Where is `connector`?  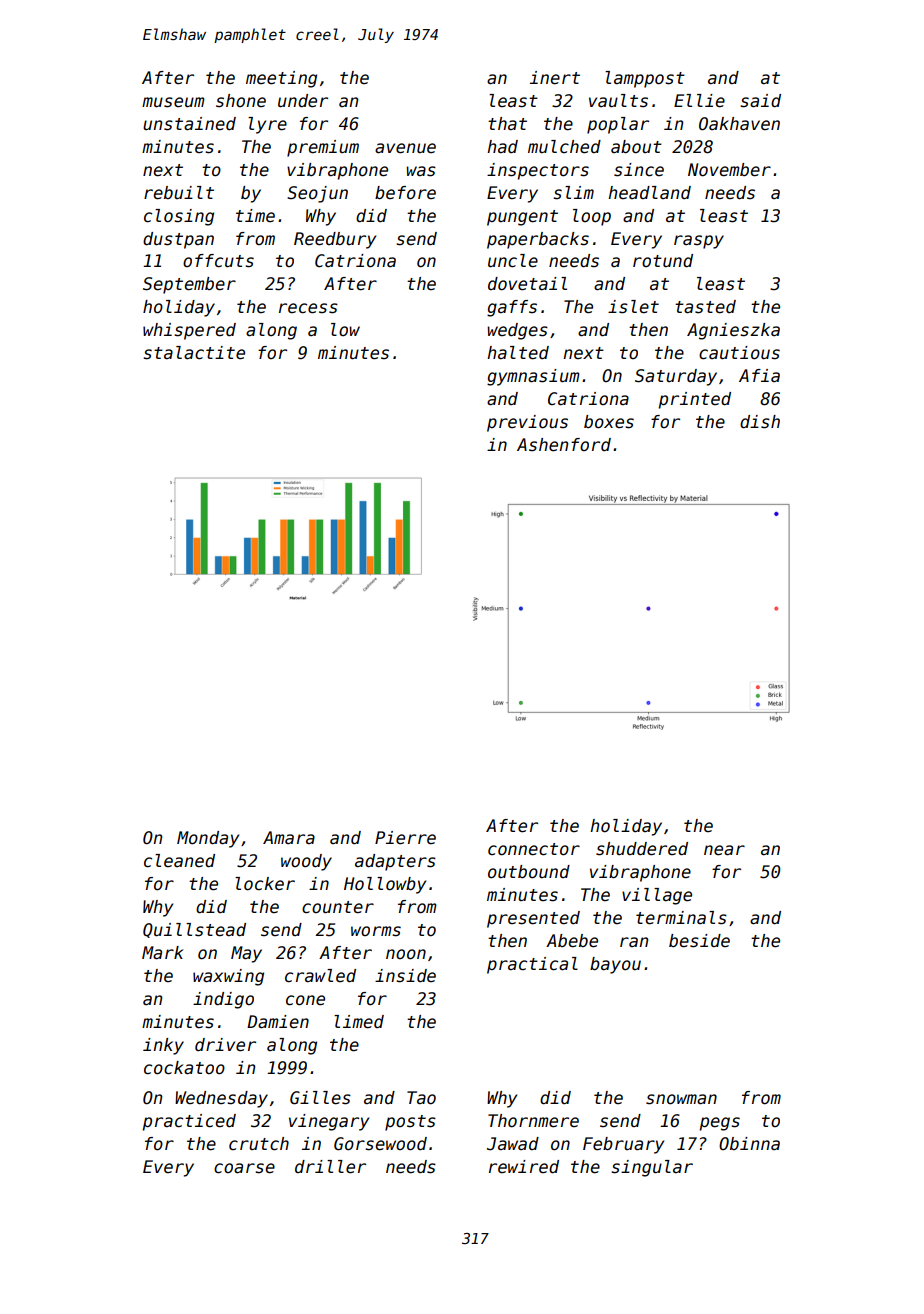 connector is located at coordinates (534, 849).
